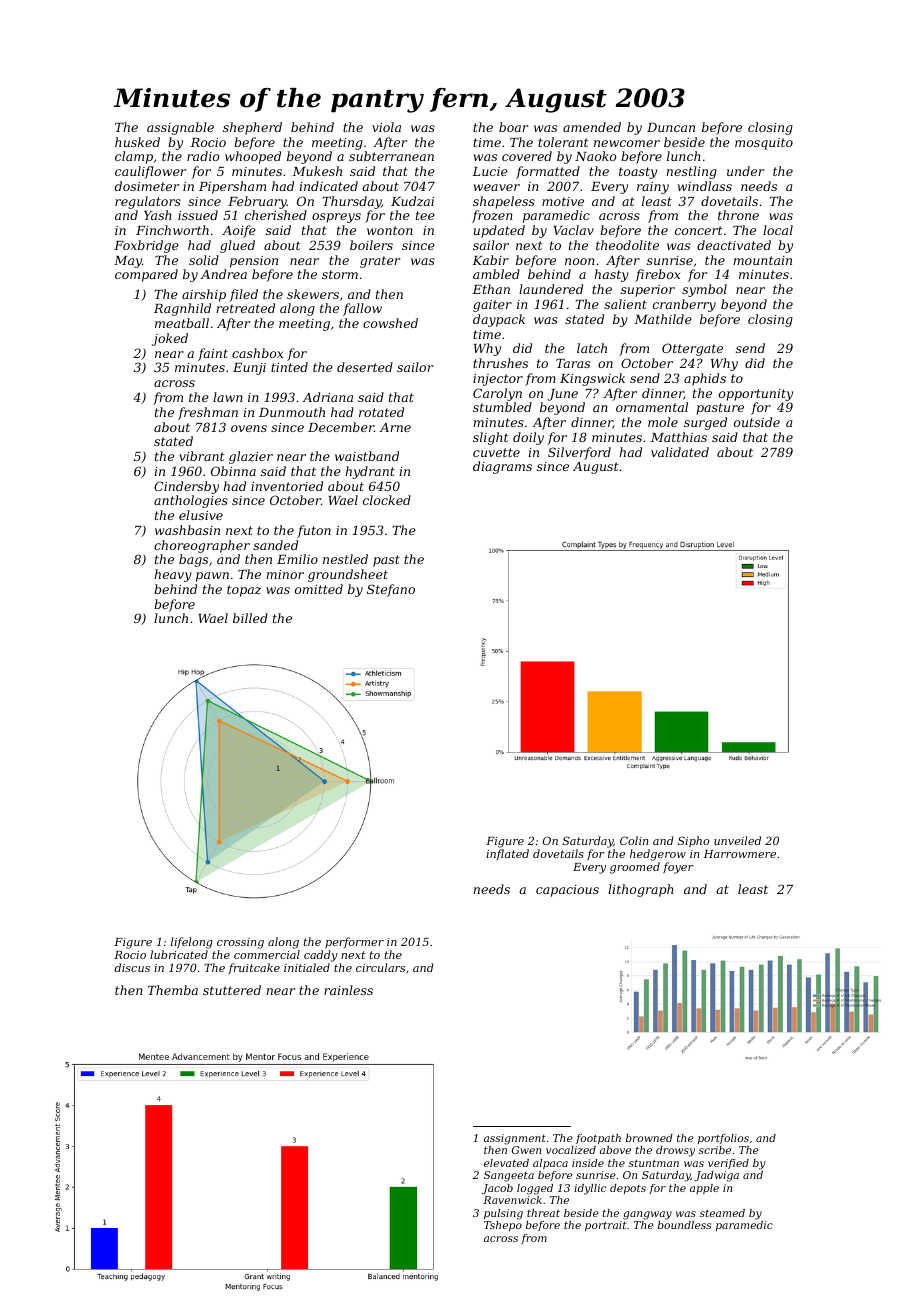 Image resolution: width=908 pixels, height=1316 pixels. I want to click on billed, so click(250, 618).
